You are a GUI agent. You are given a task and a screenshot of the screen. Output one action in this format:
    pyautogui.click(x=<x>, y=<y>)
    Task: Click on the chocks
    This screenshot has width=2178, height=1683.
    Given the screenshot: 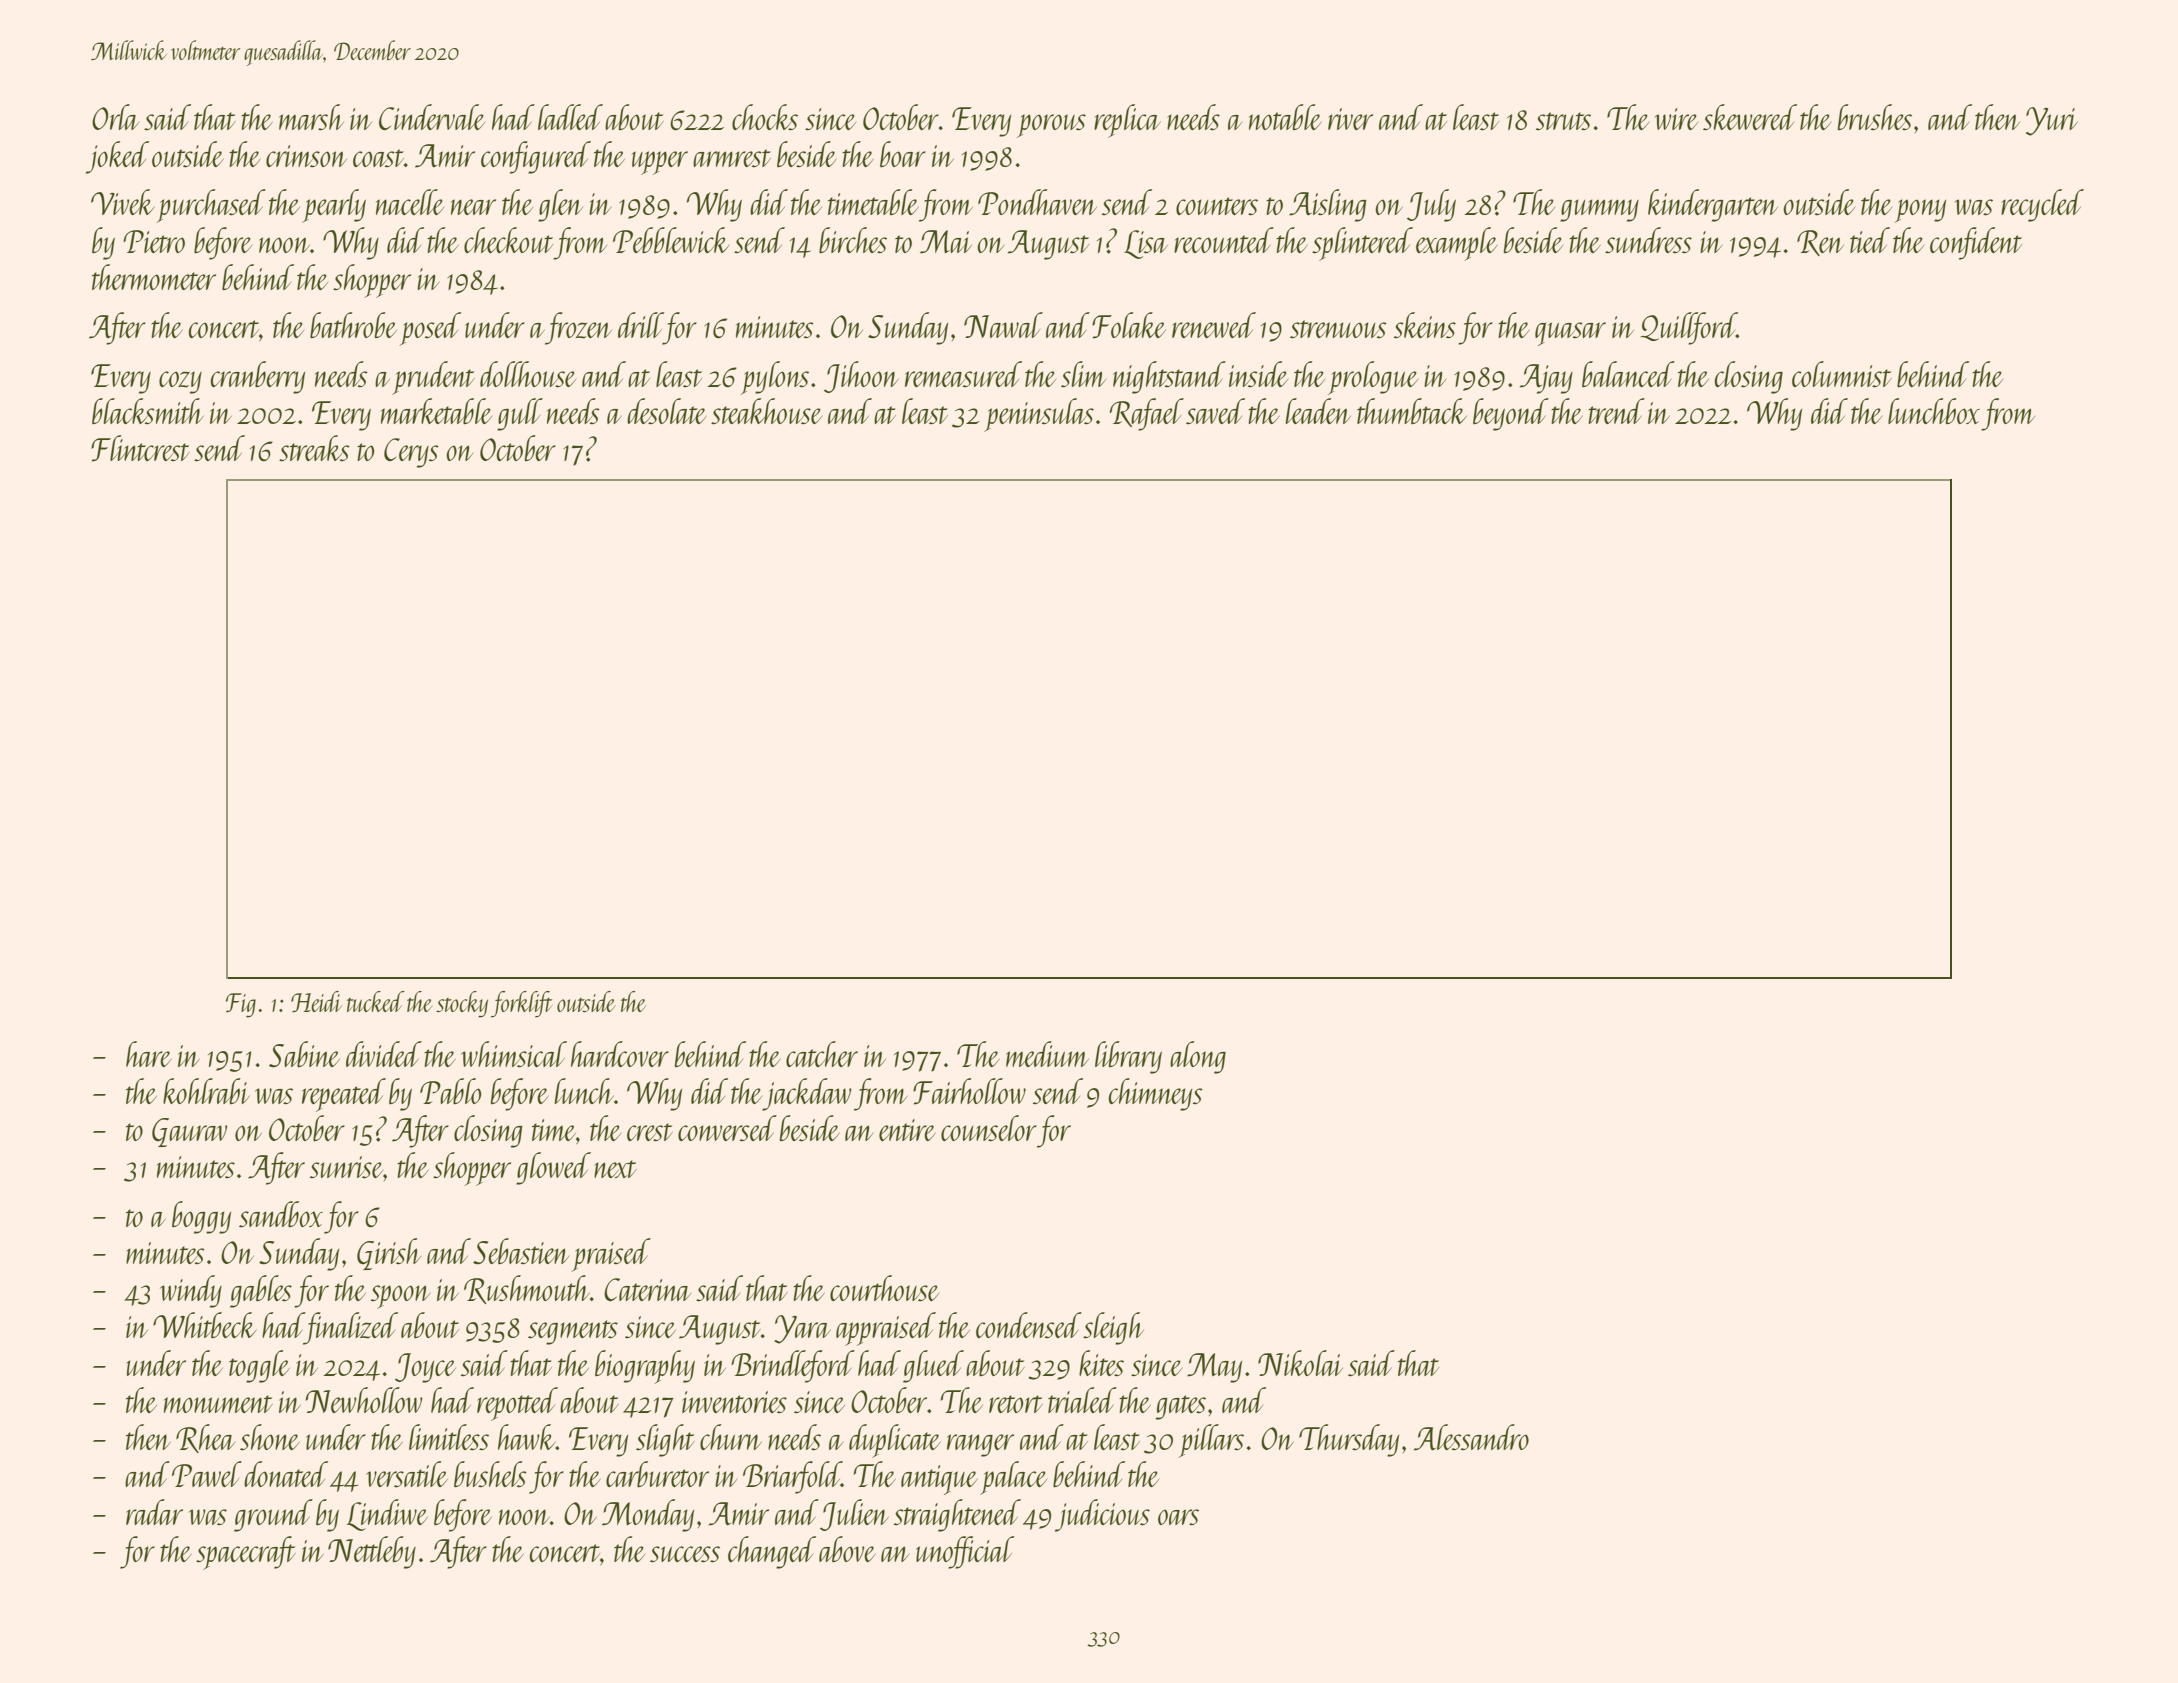 What is the action you would take?
    pyautogui.click(x=765, y=117)
